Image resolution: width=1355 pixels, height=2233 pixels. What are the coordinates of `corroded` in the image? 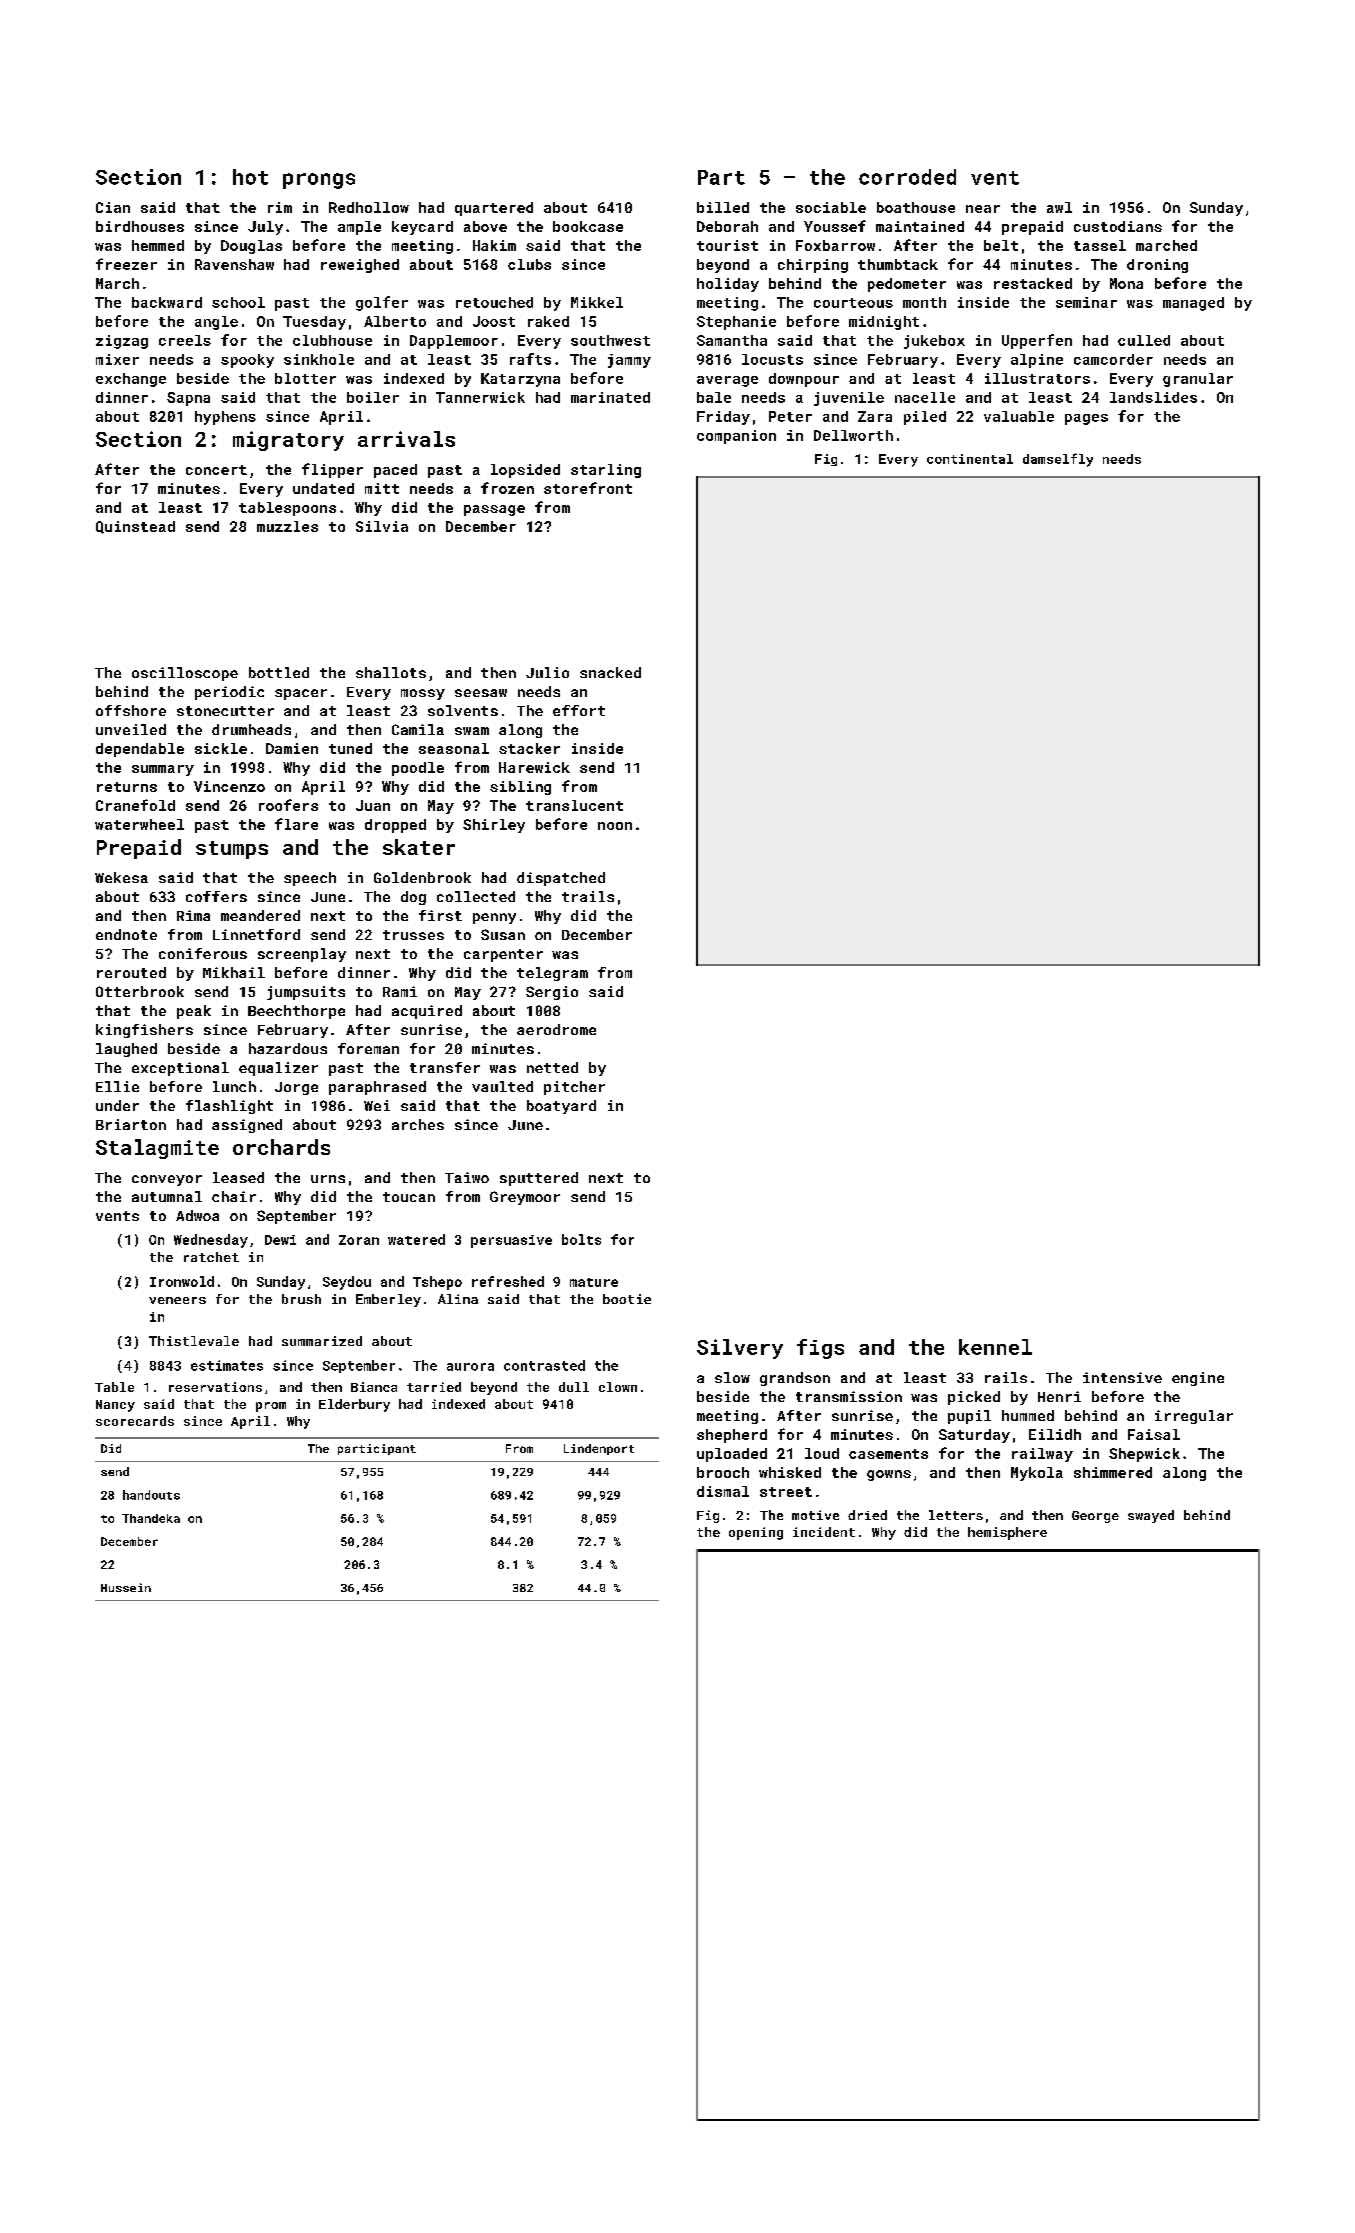 It's located at (907, 177).
